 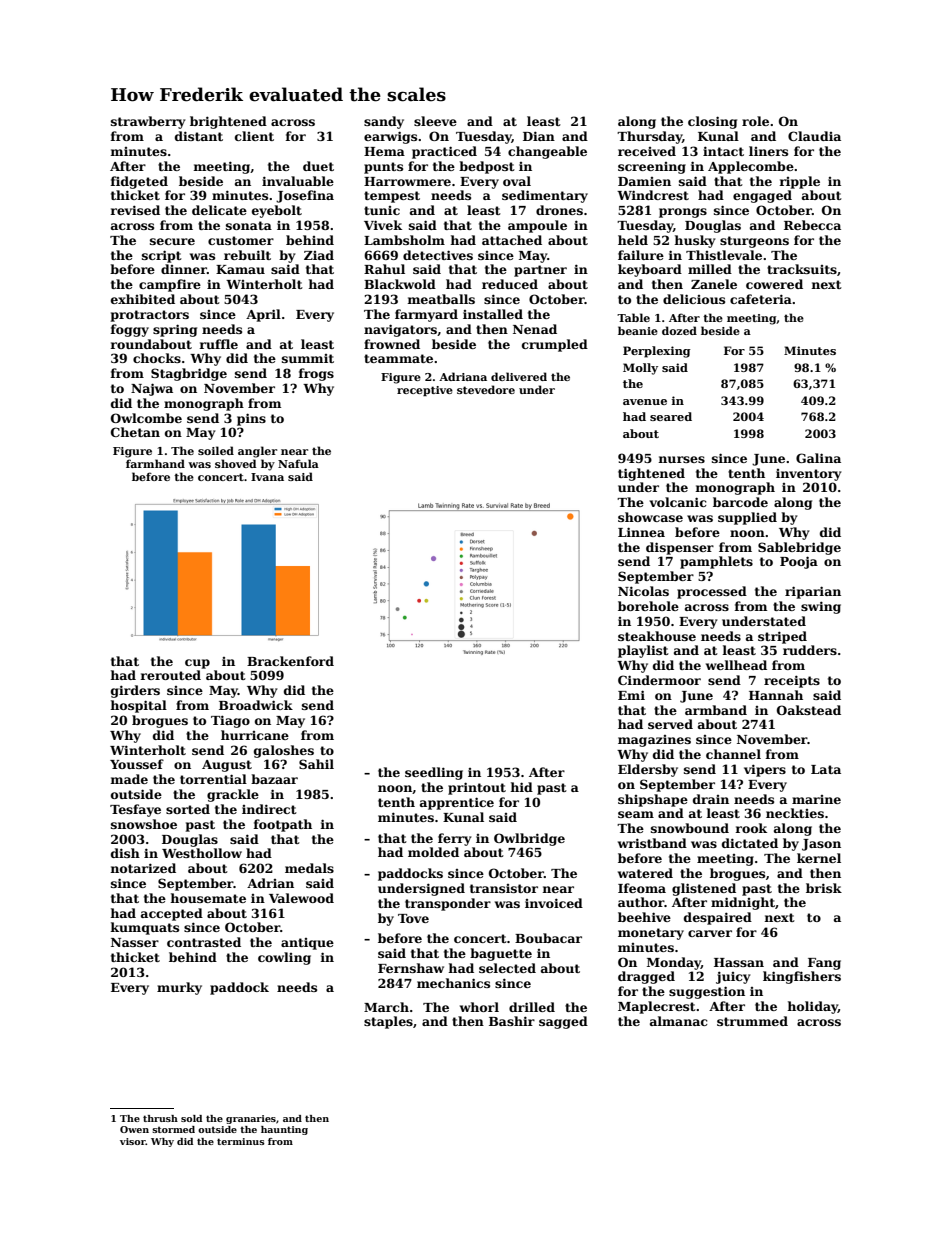 What do you see at coordinates (199, 136) in the screenshot?
I see `distant` at bounding box center [199, 136].
